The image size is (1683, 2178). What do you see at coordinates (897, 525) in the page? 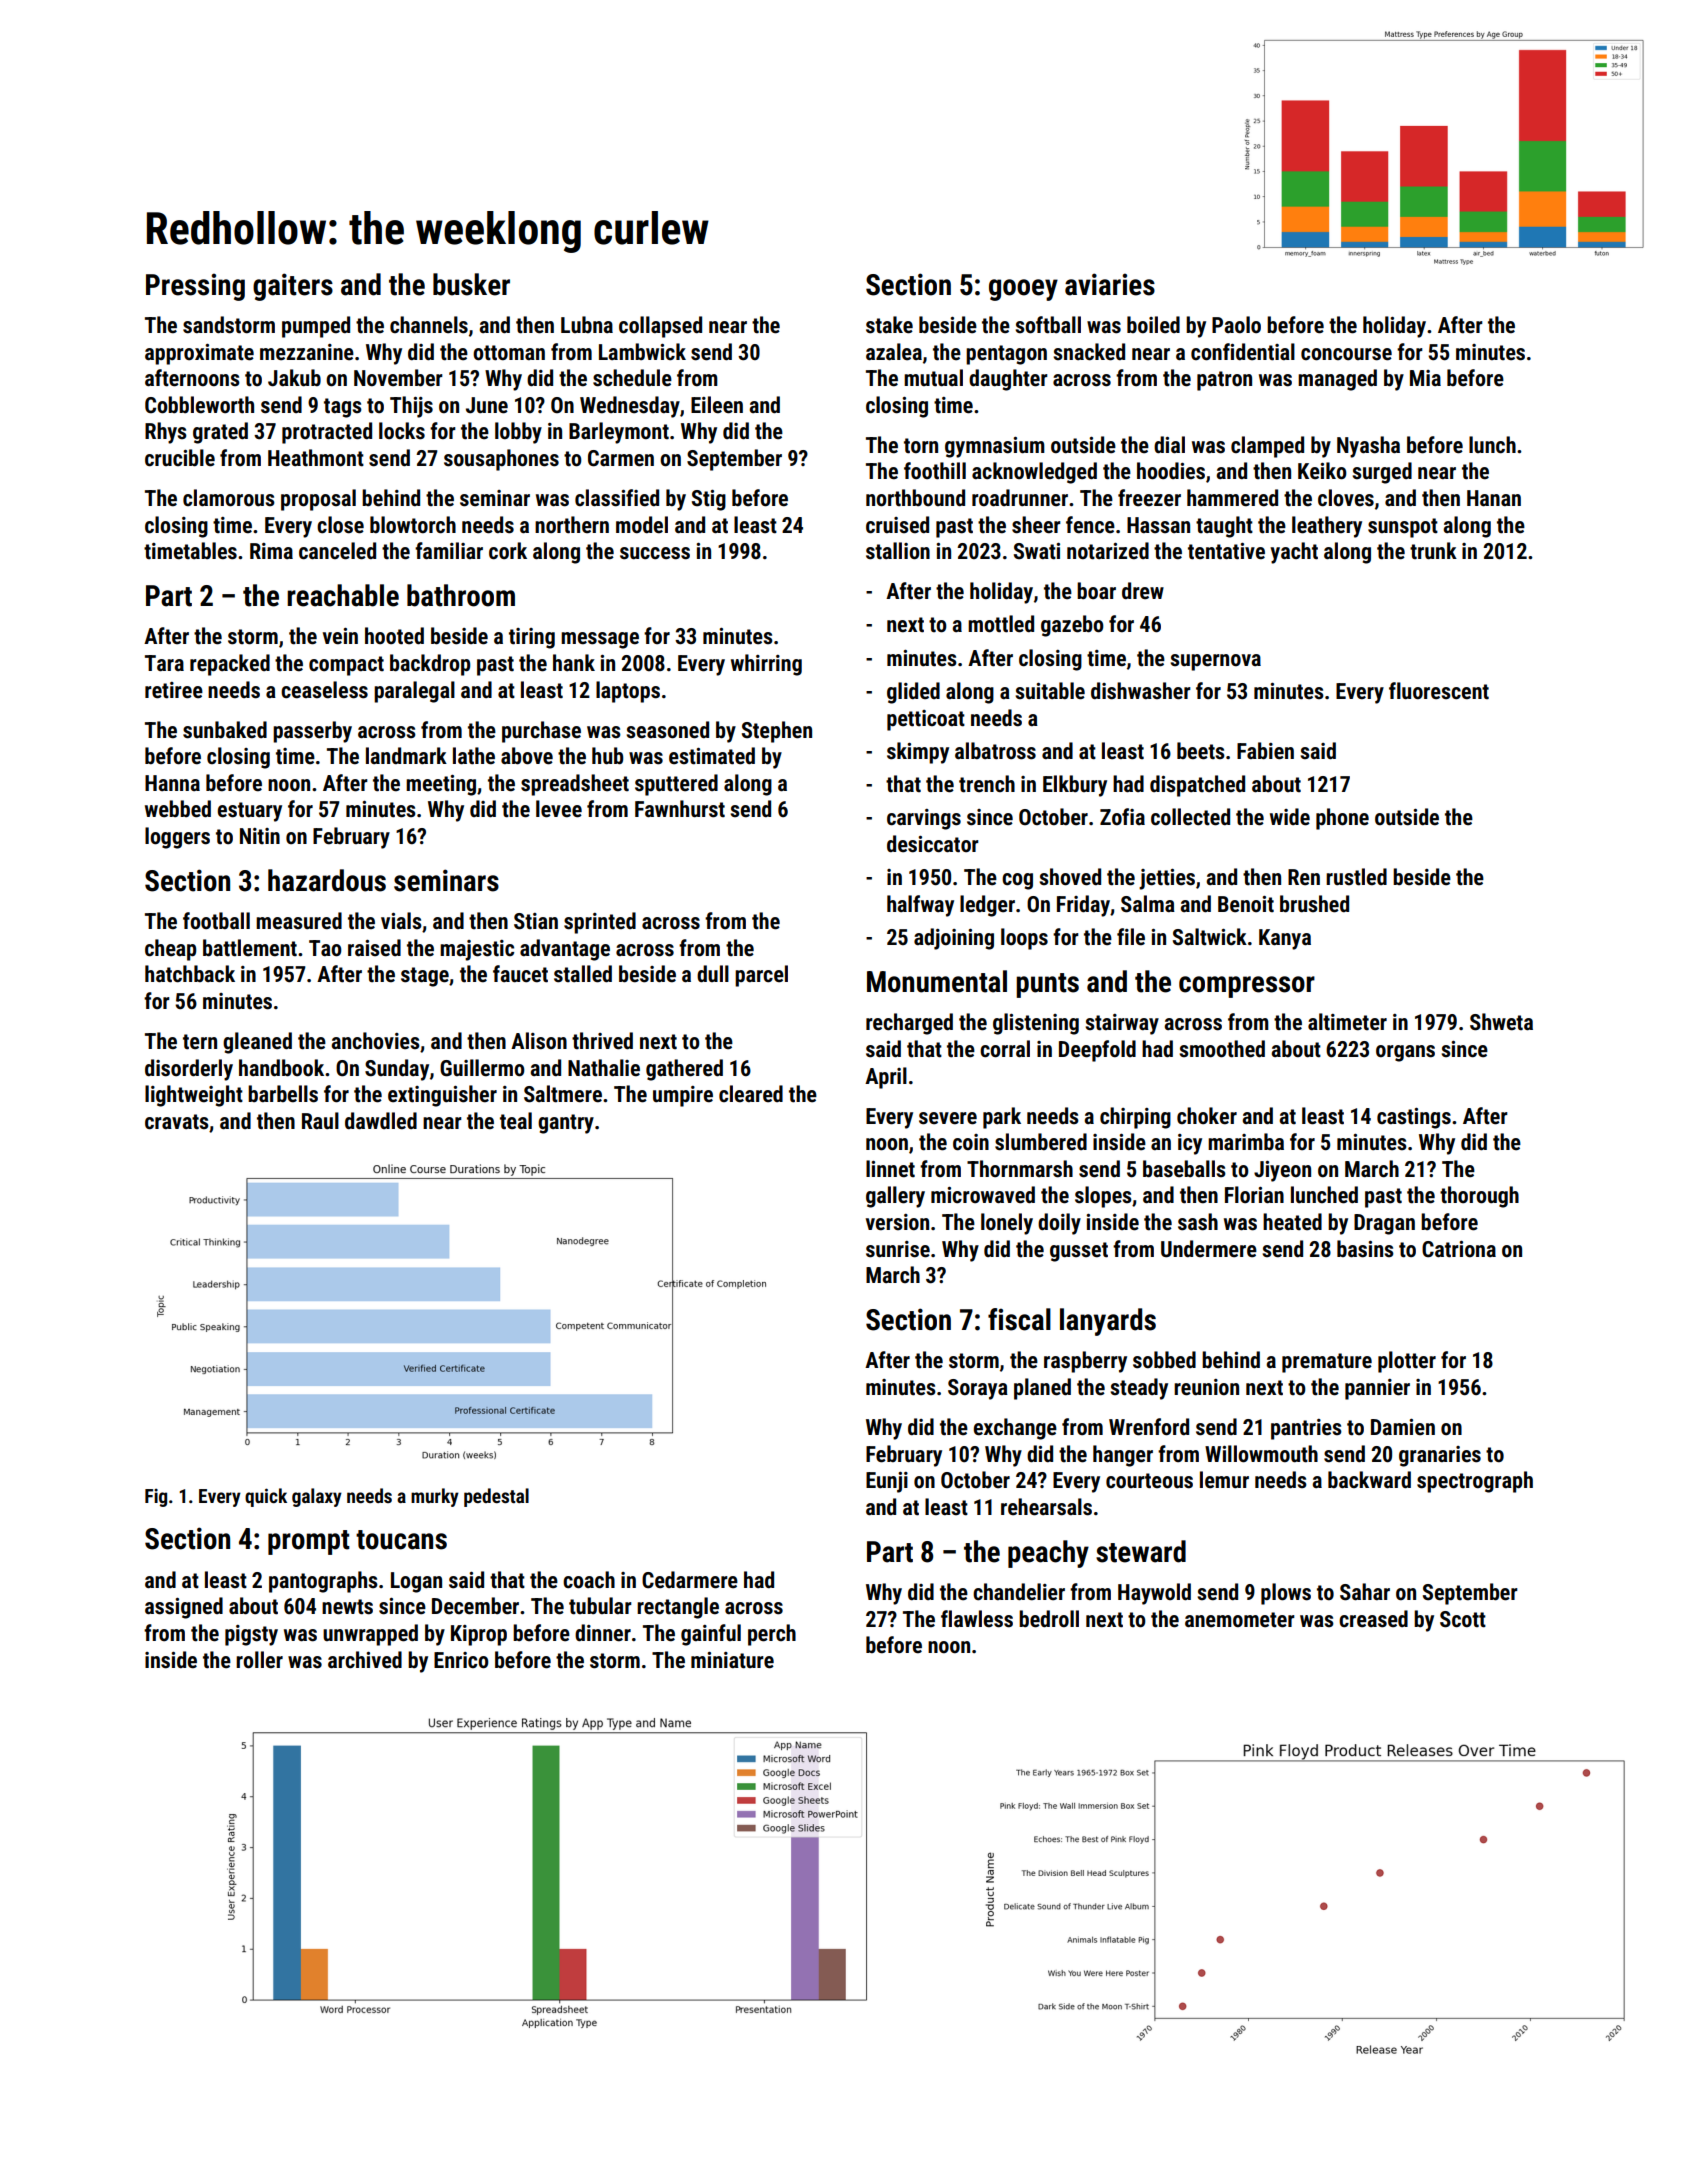
I see `cruised` at bounding box center [897, 525].
